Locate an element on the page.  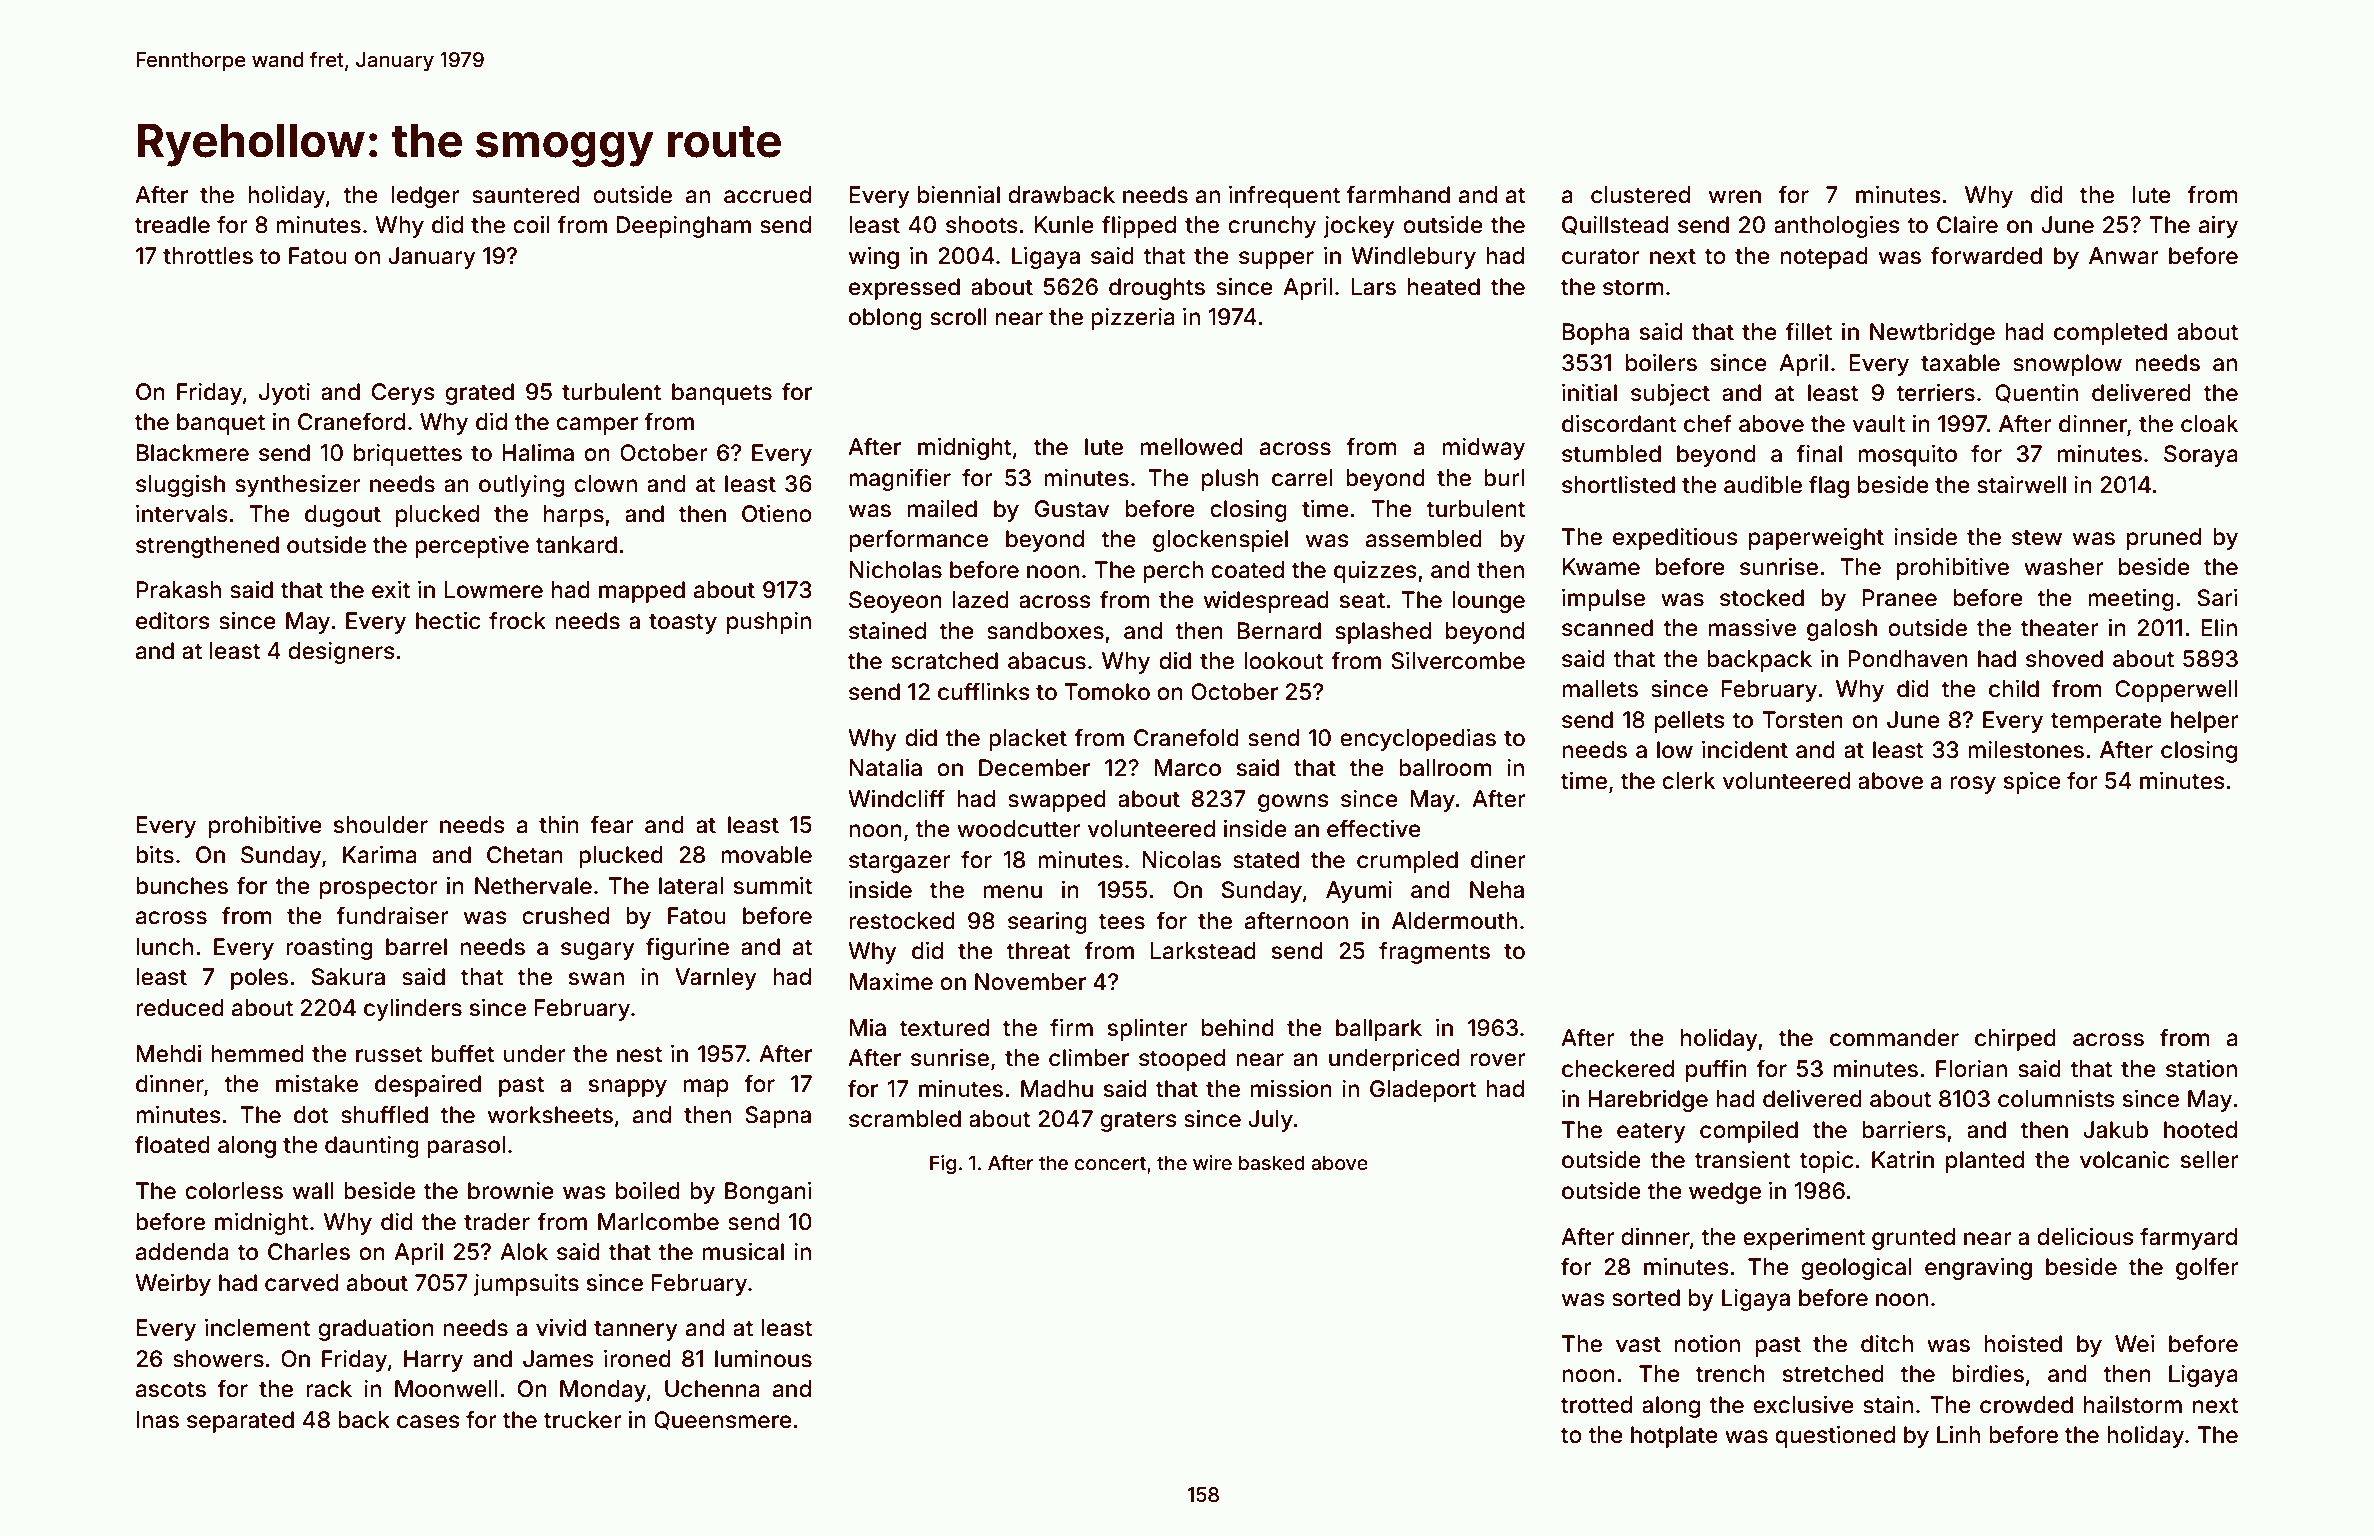
airy is located at coordinates (2218, 227).
